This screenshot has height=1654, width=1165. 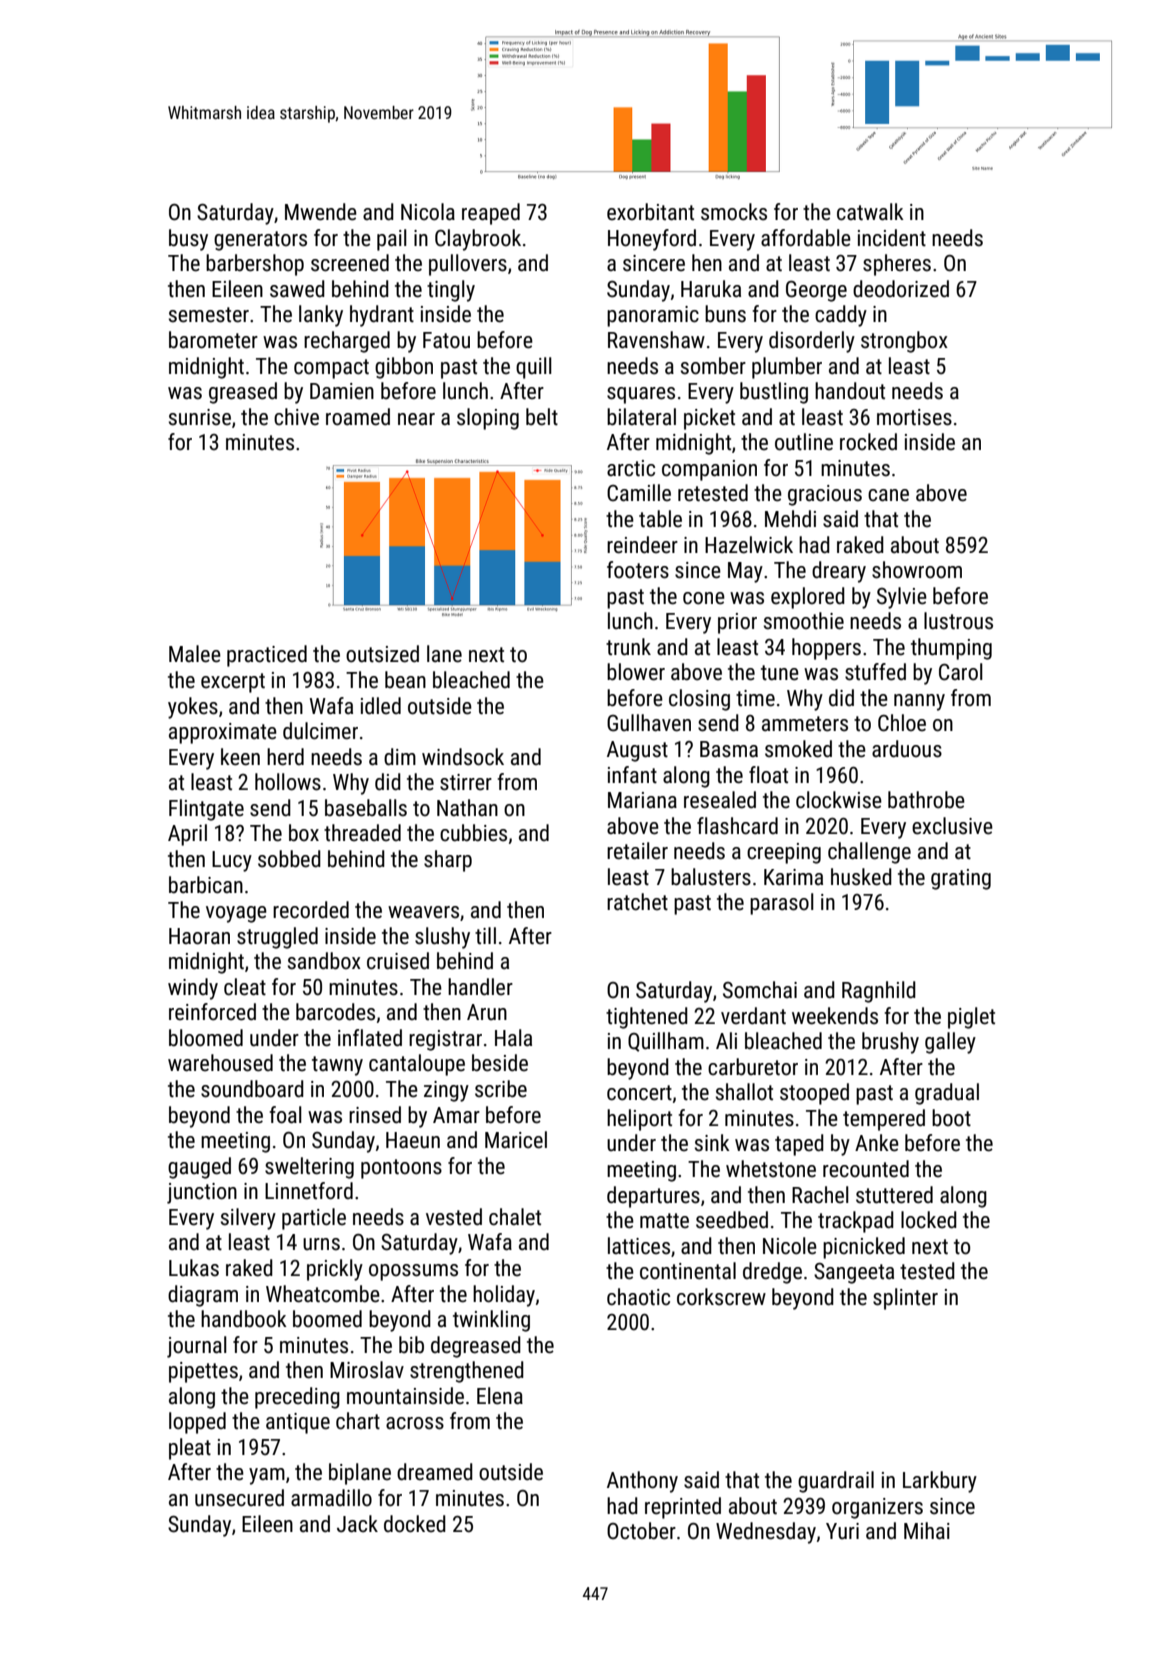 What do you see at coordinates (951, 649) in the screenshot?
I see `thumping` at bounding box center [951, 649].
